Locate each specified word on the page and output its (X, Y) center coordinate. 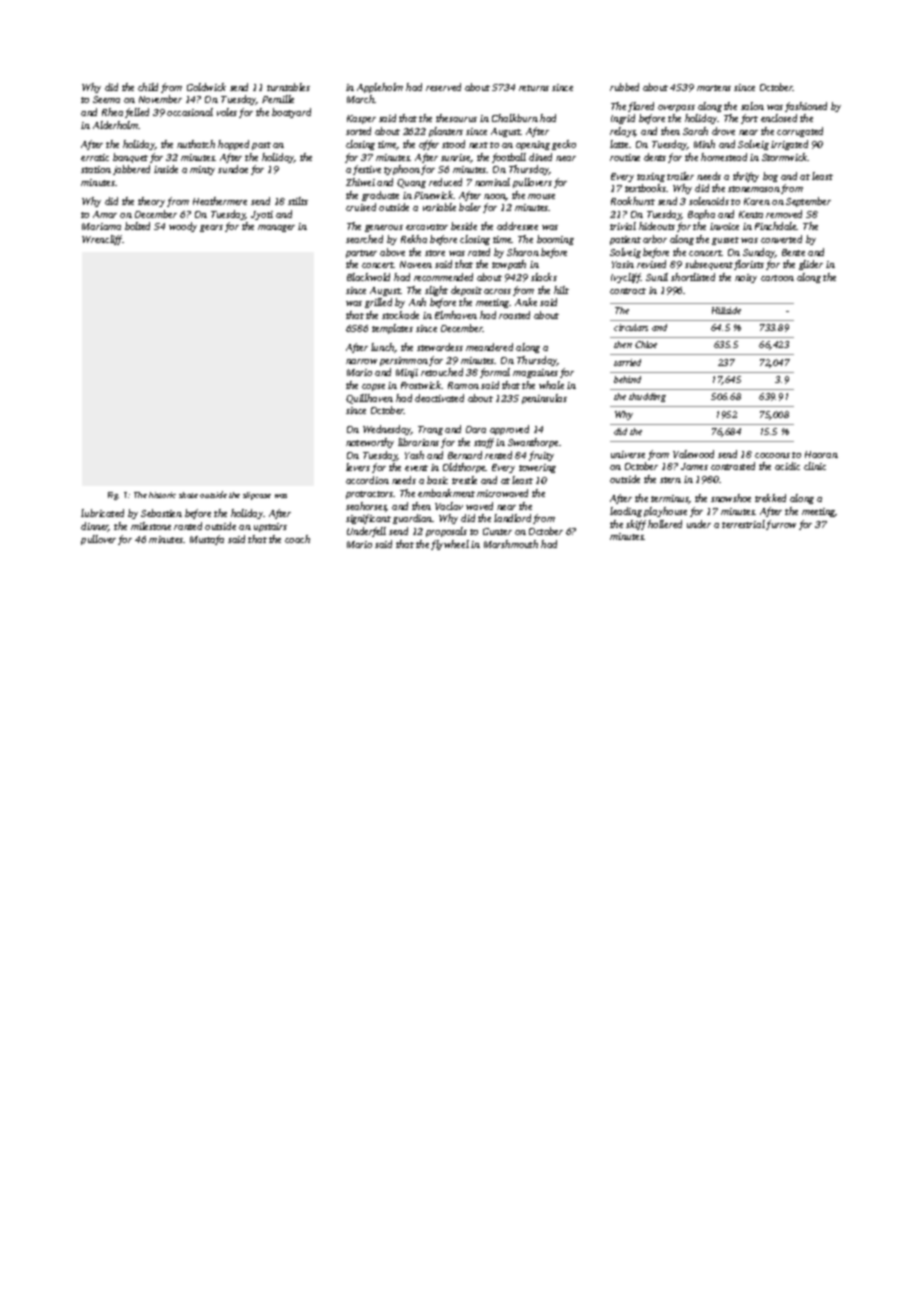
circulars (631, 327)
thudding (647, 397)
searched (364, 239)
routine (625, 157)
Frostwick (421, 385)
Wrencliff (102, 240)
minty (202, 170)
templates (392, 329)
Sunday (759, 253)
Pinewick (434, 195)
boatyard (291, 113)
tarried (627, 362)
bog (770, 177)
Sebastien (161, 513)
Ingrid (623, 119)
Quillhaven (369, 399)
